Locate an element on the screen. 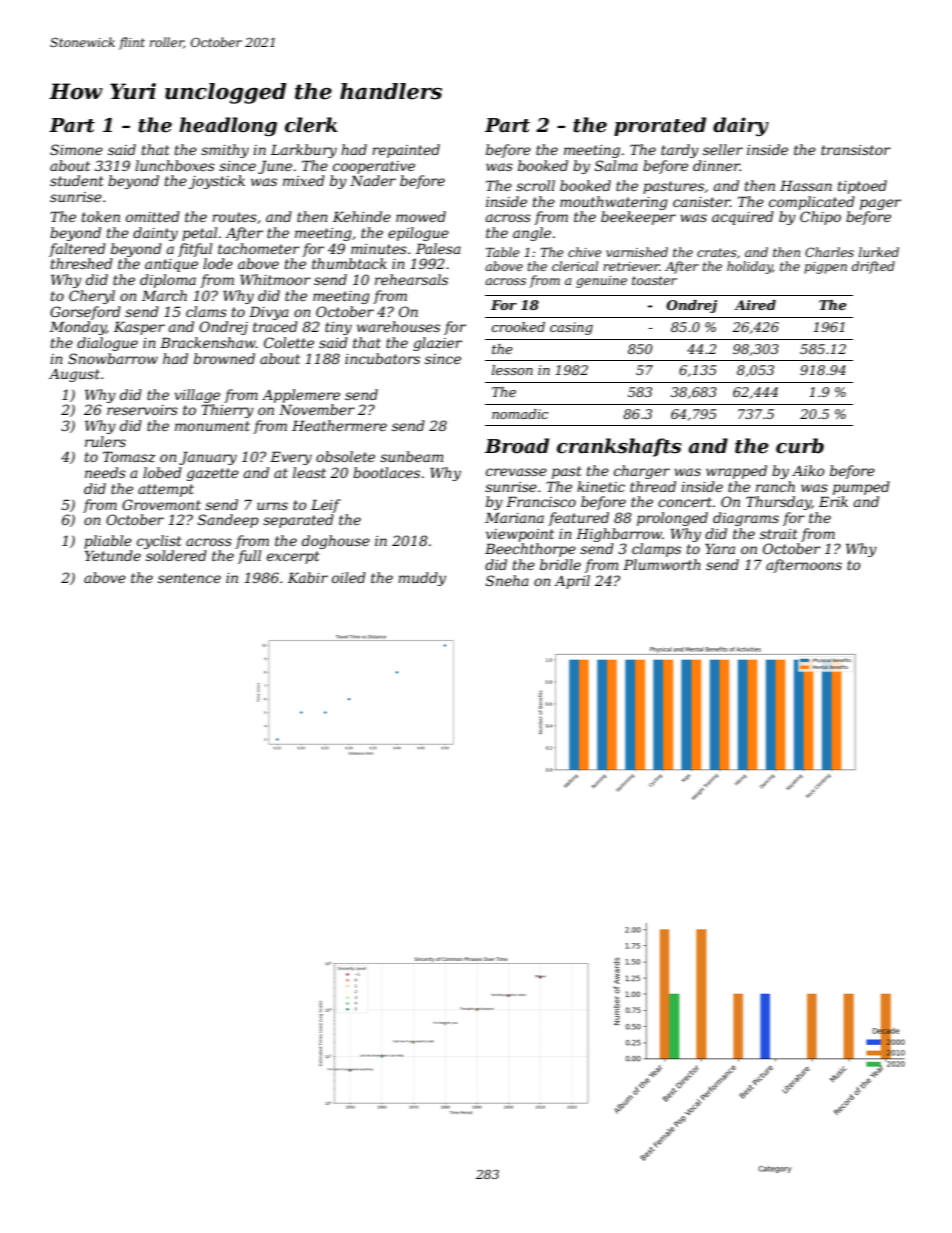  Kehinde is located at coordinates (362, 216).
